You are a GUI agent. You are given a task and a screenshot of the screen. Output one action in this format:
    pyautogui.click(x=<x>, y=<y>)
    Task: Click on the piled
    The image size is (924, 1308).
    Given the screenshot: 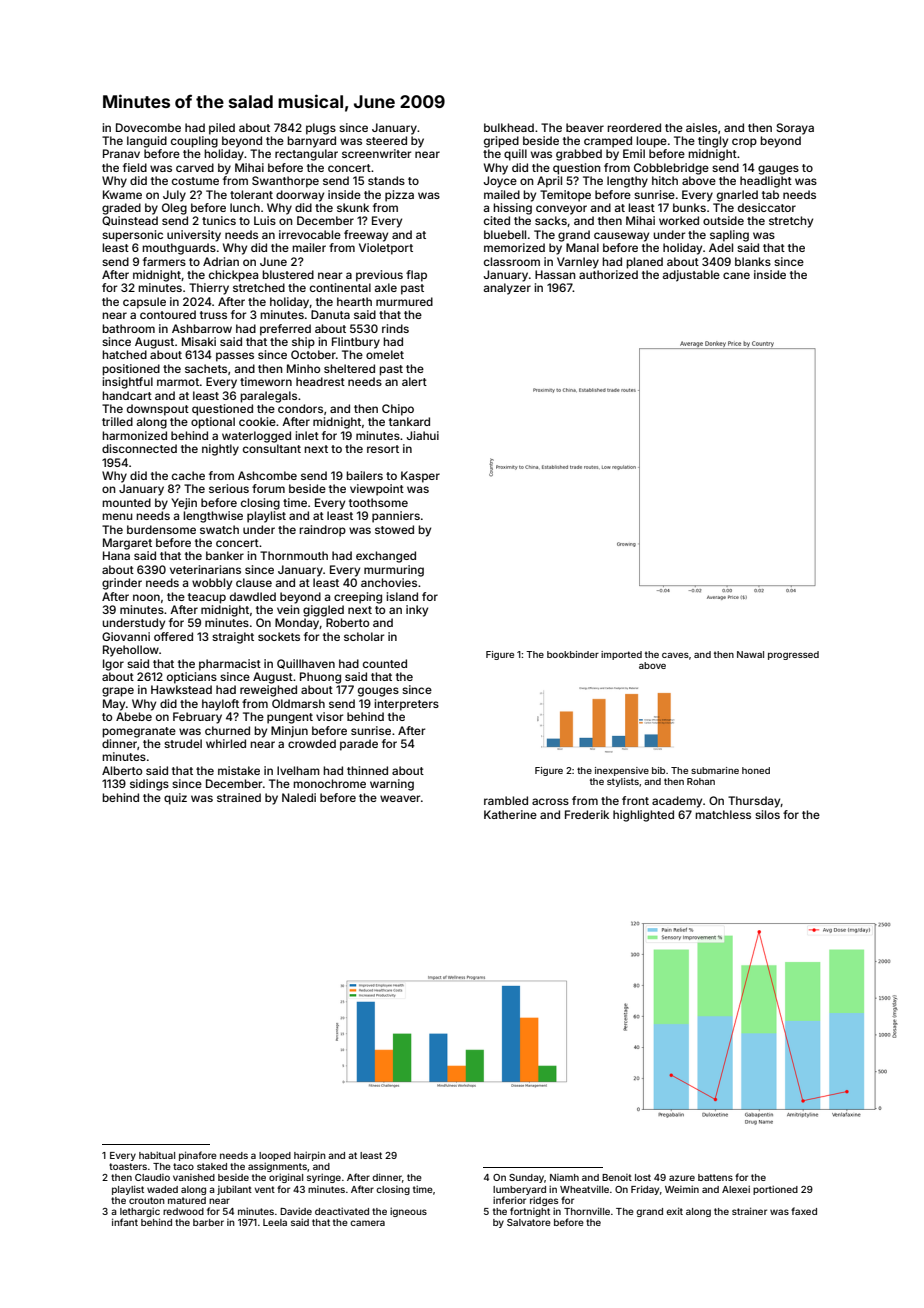 What is the action you would take?
    pyautogui.click(x=222, y=129)
